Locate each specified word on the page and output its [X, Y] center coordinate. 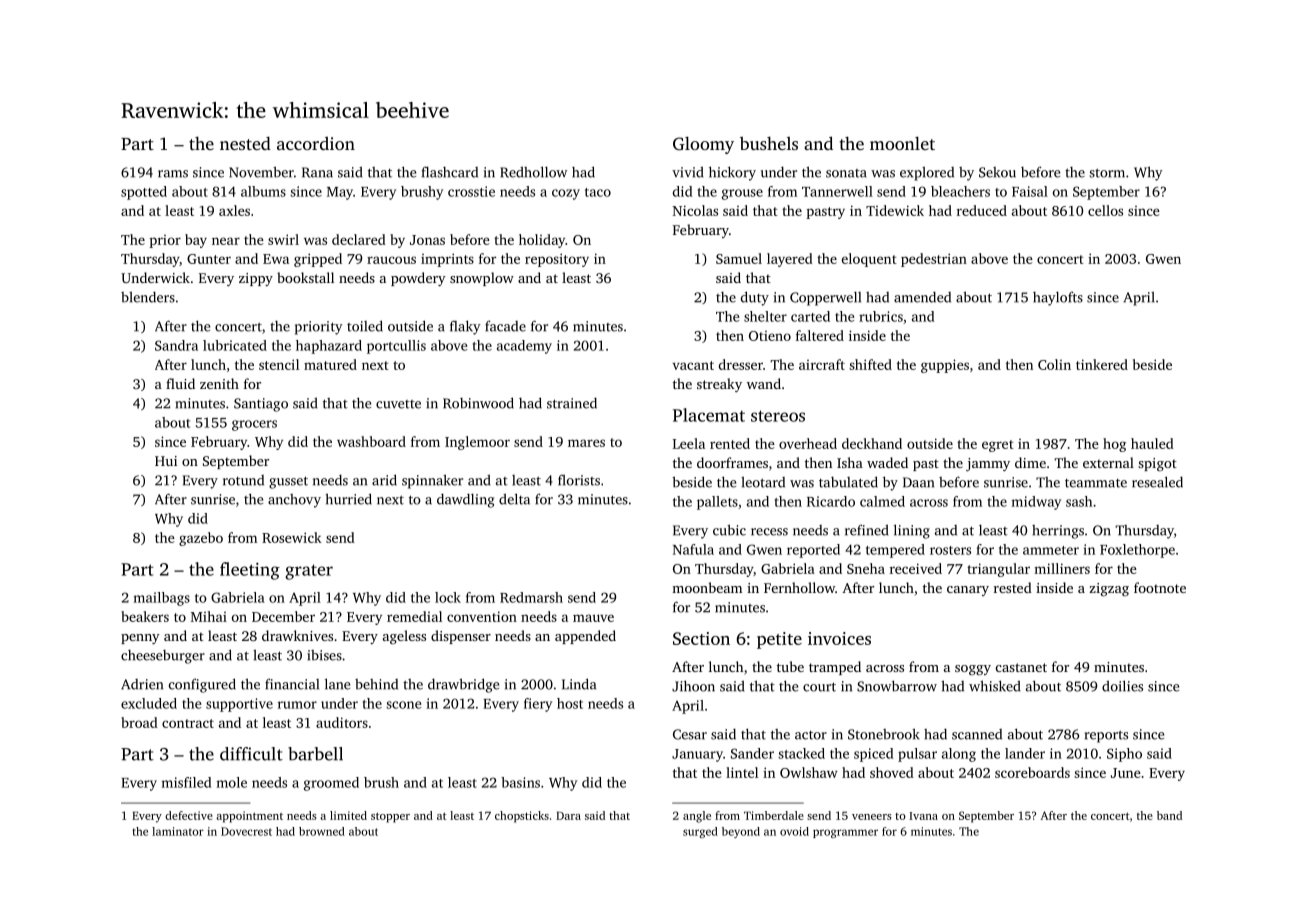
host [570, 703]
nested [245, 143]
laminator [178, 831]
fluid [180, 383]
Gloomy [703, 145]
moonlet [902, 143]
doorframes [732, 462]
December [283, 616]
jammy [988, 464]
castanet [1021, 667]
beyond [741, 832]
